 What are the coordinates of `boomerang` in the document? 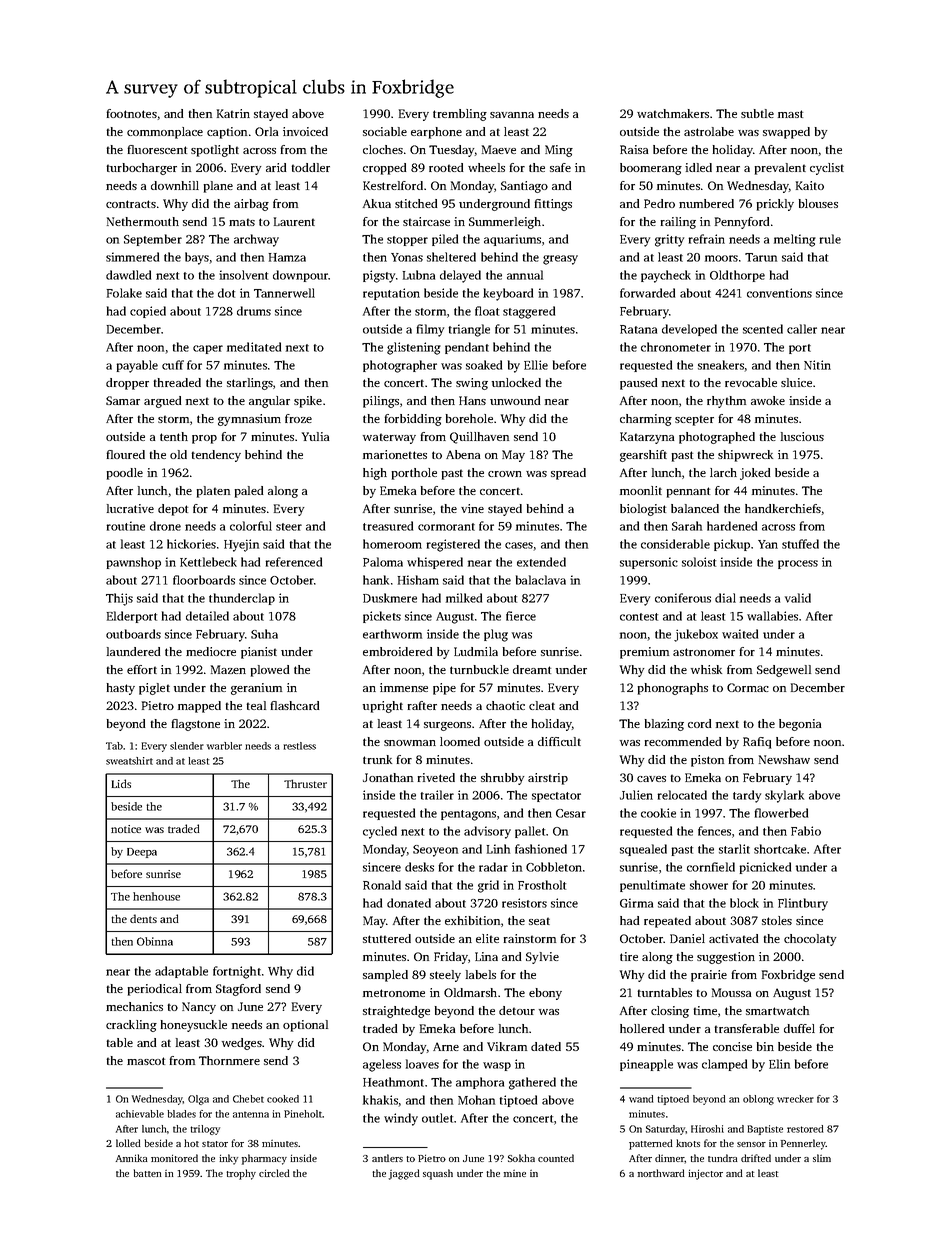 It's located at (651, 169).
